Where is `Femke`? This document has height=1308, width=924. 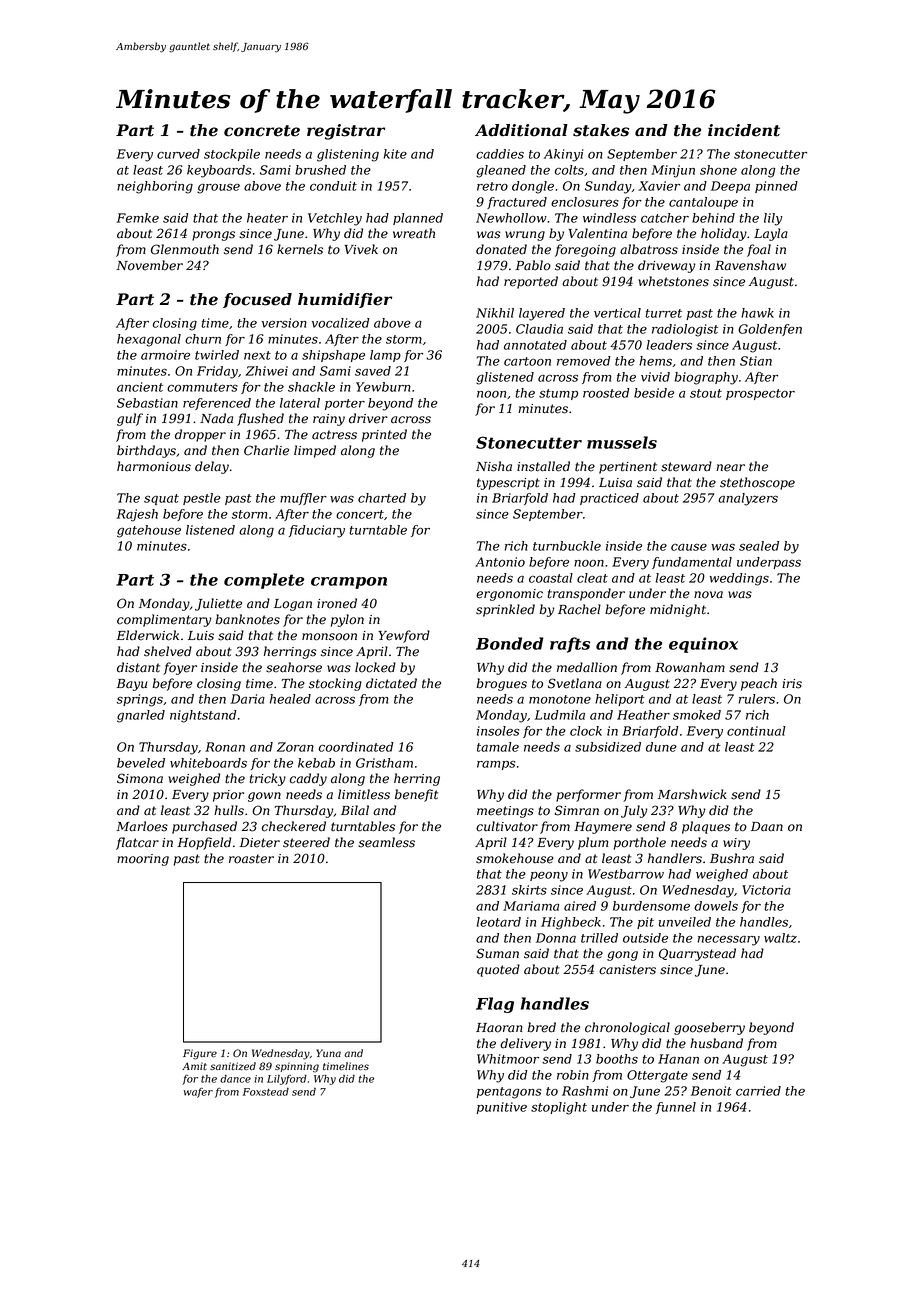
Femke is located at coordinates (138, 218).
